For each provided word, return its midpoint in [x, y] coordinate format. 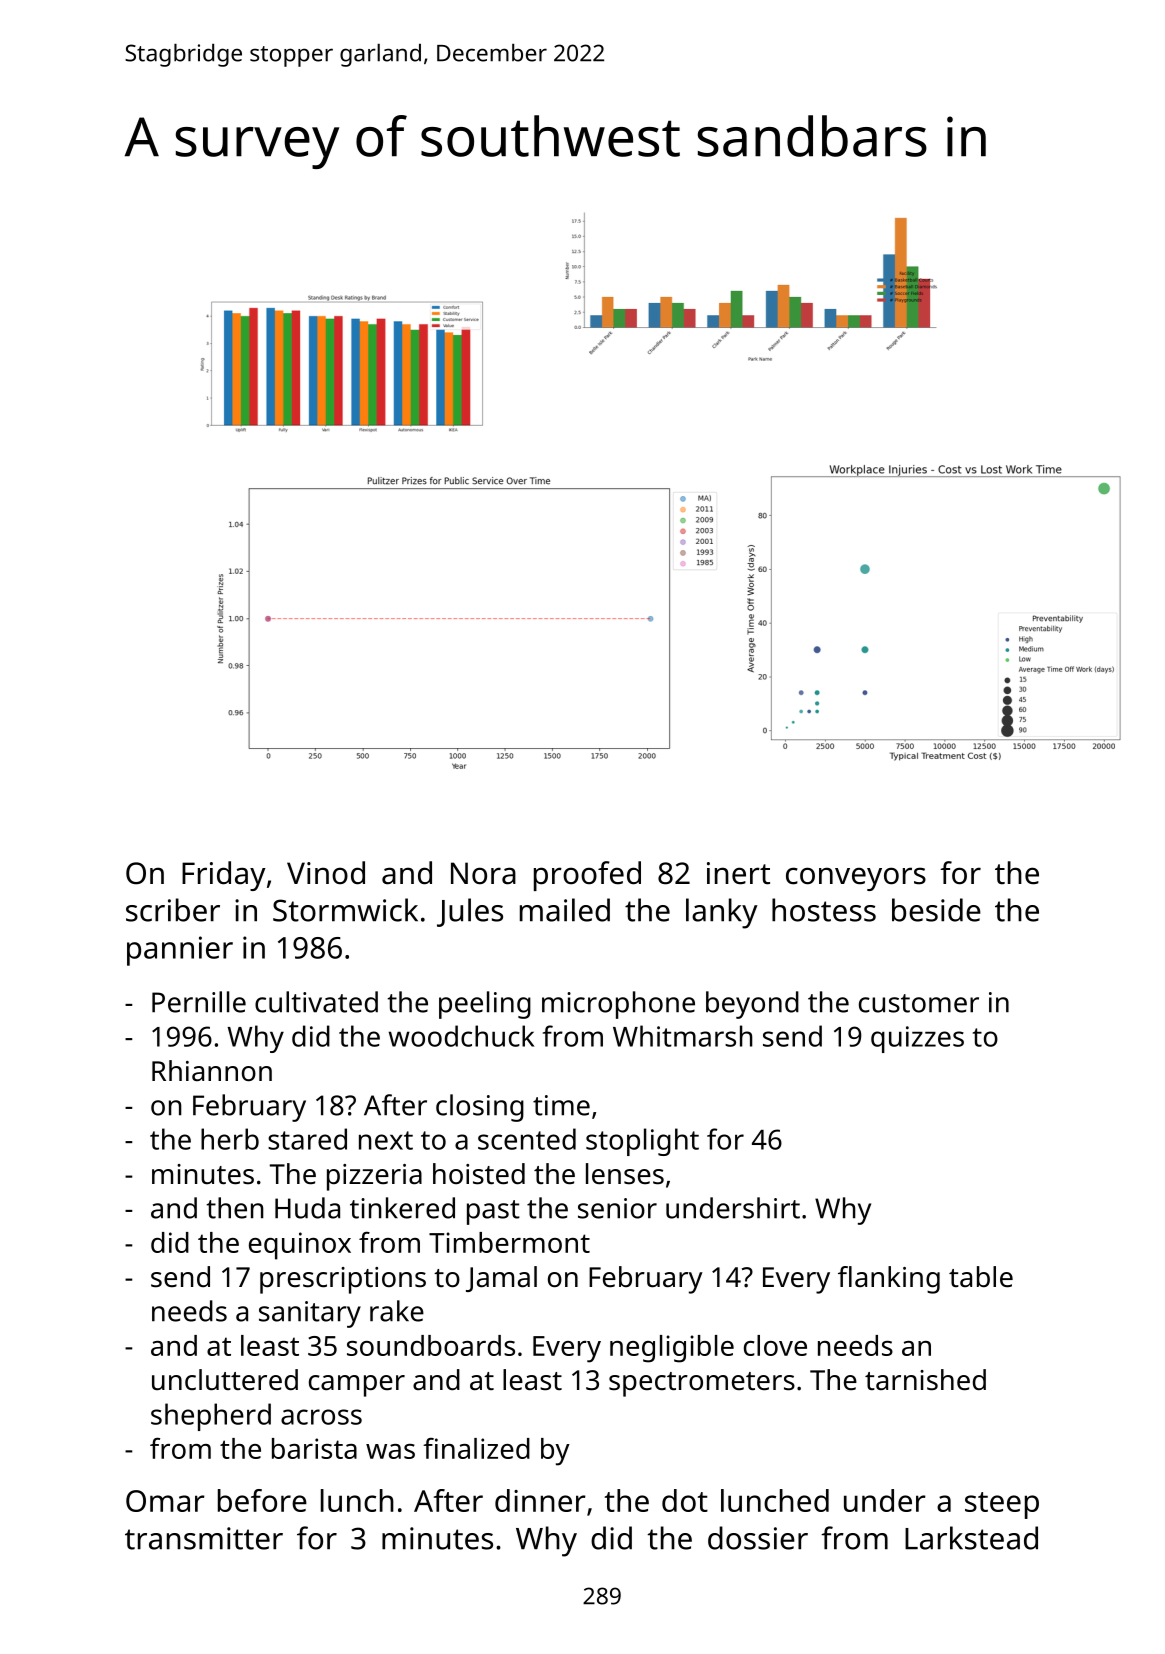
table [981, 1277]
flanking [889, 1280]
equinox [300, 1246]
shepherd [211, 1417]
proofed [587, 876]
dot [685, 1500]
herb [230, 1139]
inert [738, 873]
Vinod [326, 873]
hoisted [479, 1174]
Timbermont [509, 1242]
